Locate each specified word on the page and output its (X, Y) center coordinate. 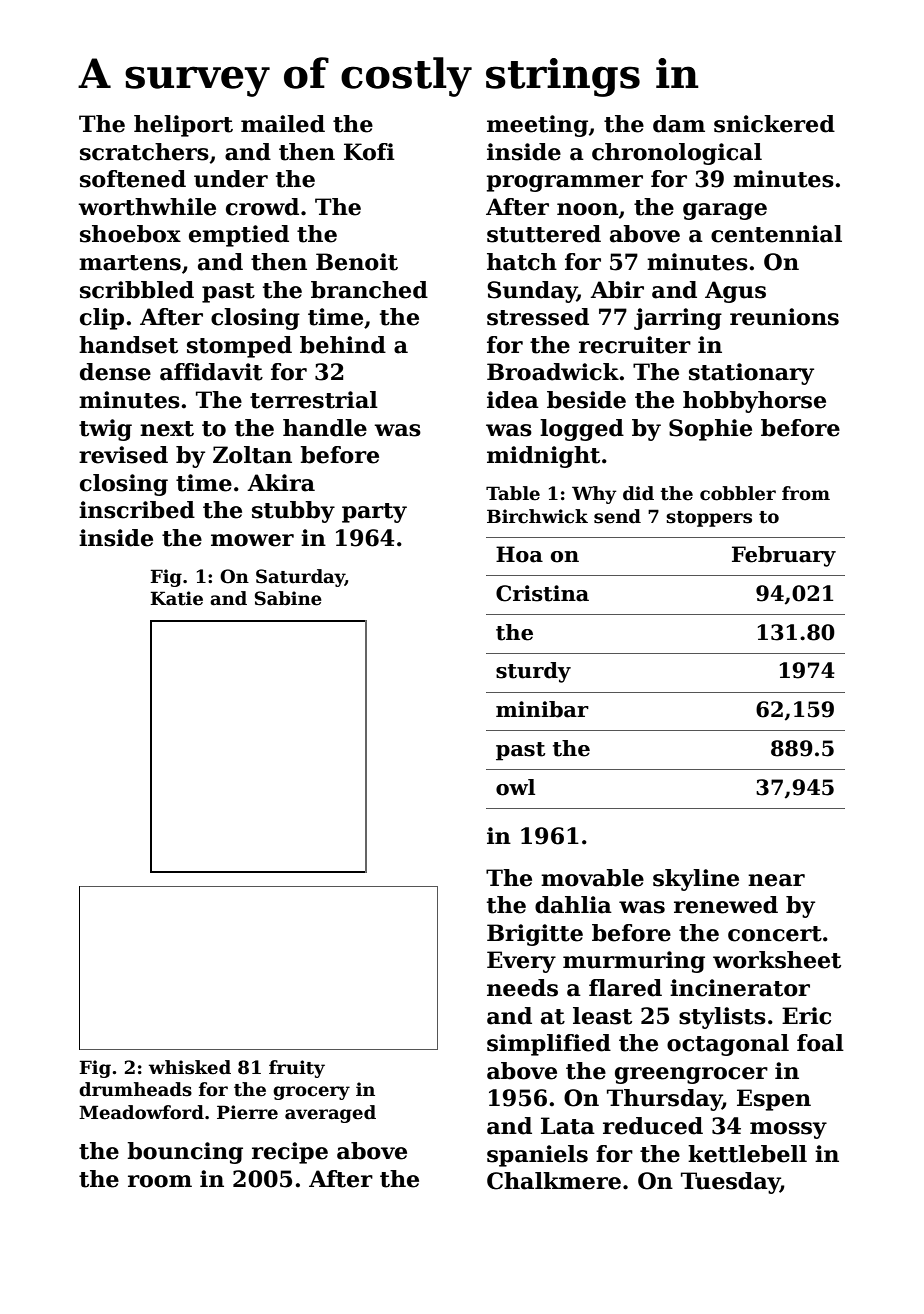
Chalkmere (554, 1181)
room (160, 1181)
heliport (183, 126)
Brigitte (535, 935)
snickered (774, 124)
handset (128, 345)
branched (369, 290)
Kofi (369, 152)
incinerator (740, 988)
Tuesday (730, 1183)
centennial (776, 234)
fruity (297, 1069)
